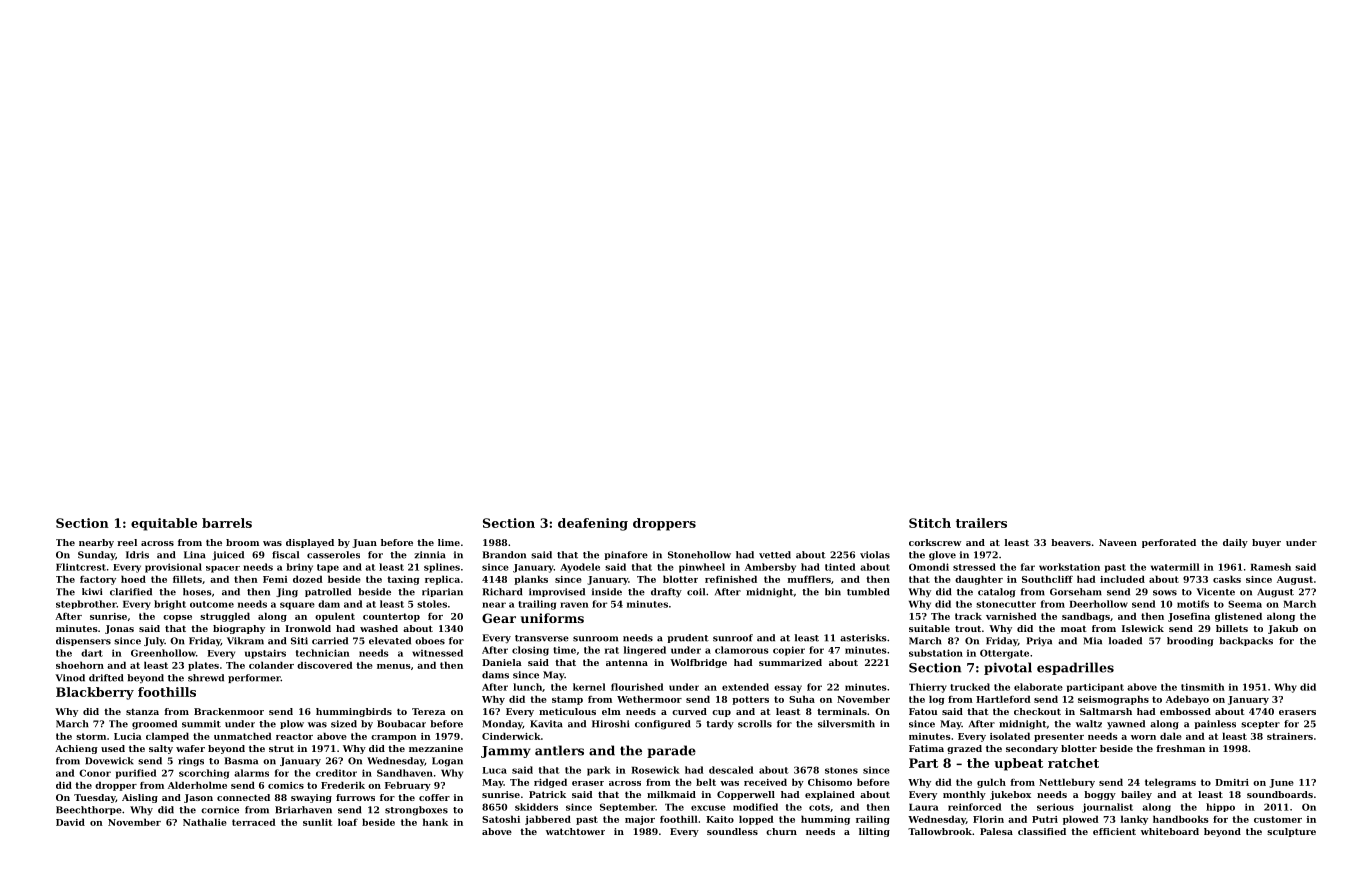 The image size is (1372, 887). Describe the element at coordinates (593, 524) in the screenshot. I see `deafening` at that location.
